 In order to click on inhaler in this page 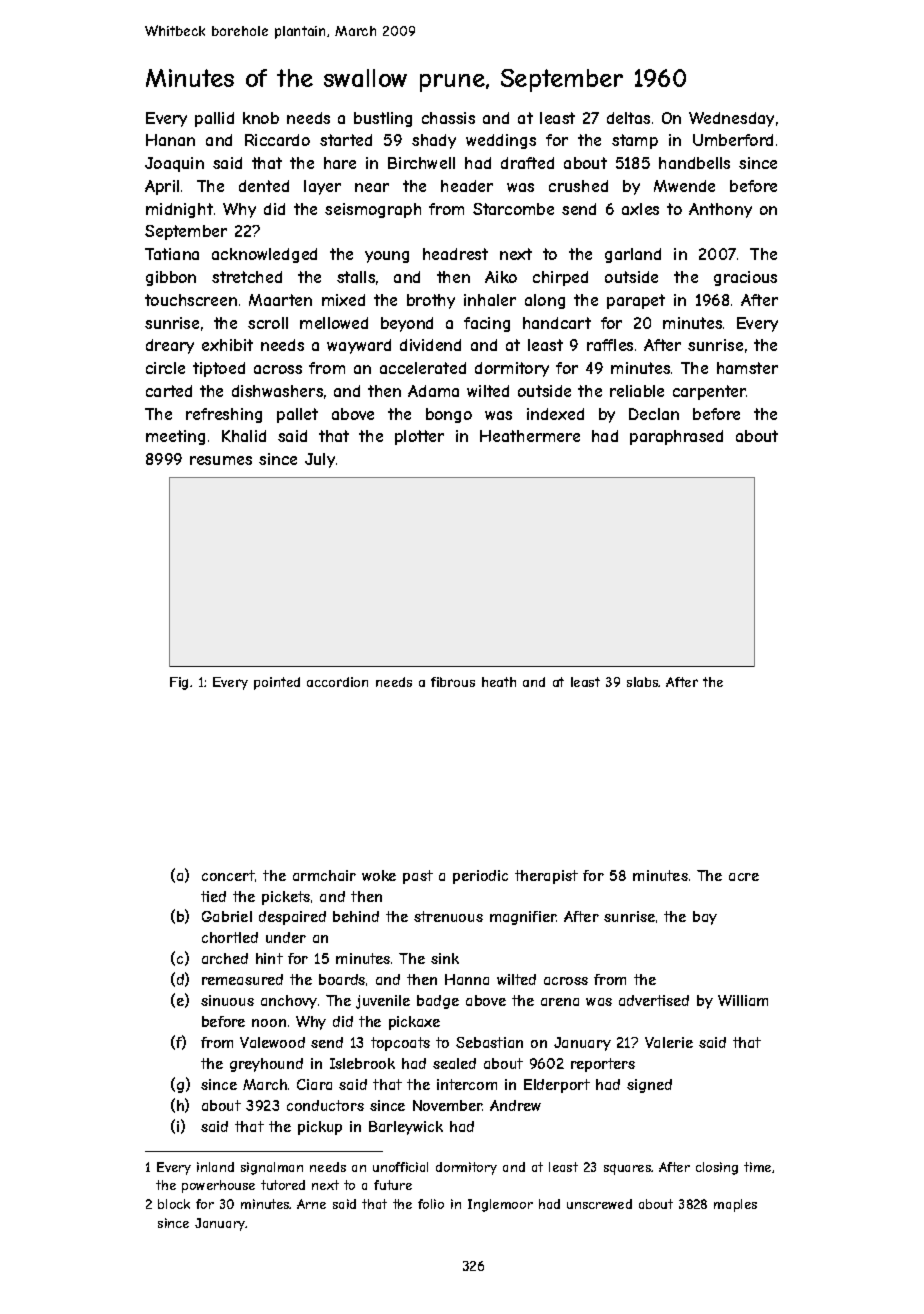, I will do `click(490, 300)`.
